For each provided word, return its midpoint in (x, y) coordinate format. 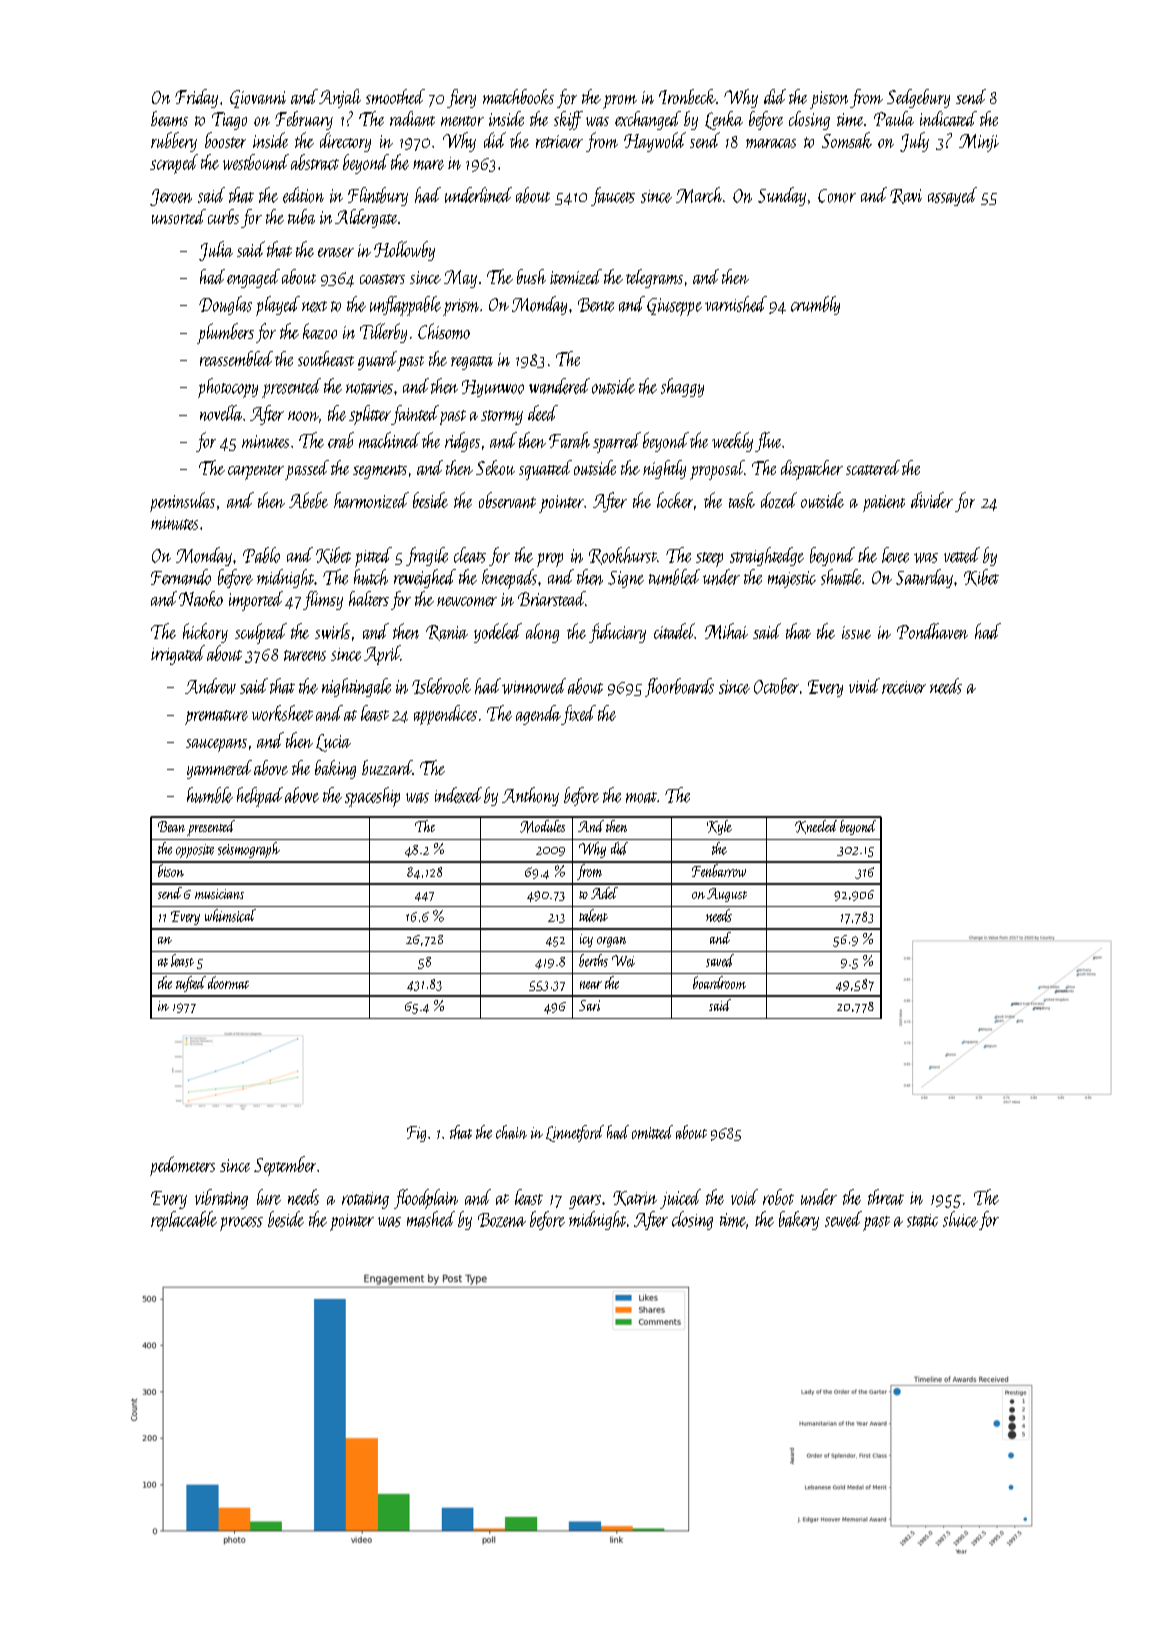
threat (886, 1197)
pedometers (182, 1166)
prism (461, 307)
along (542, 633)
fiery (461, 98)
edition (303, 195)
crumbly (815, 305)
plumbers (225, 333)
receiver (904, 687)
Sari (589, 1005)
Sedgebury (918, 98)
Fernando (181, 577)
